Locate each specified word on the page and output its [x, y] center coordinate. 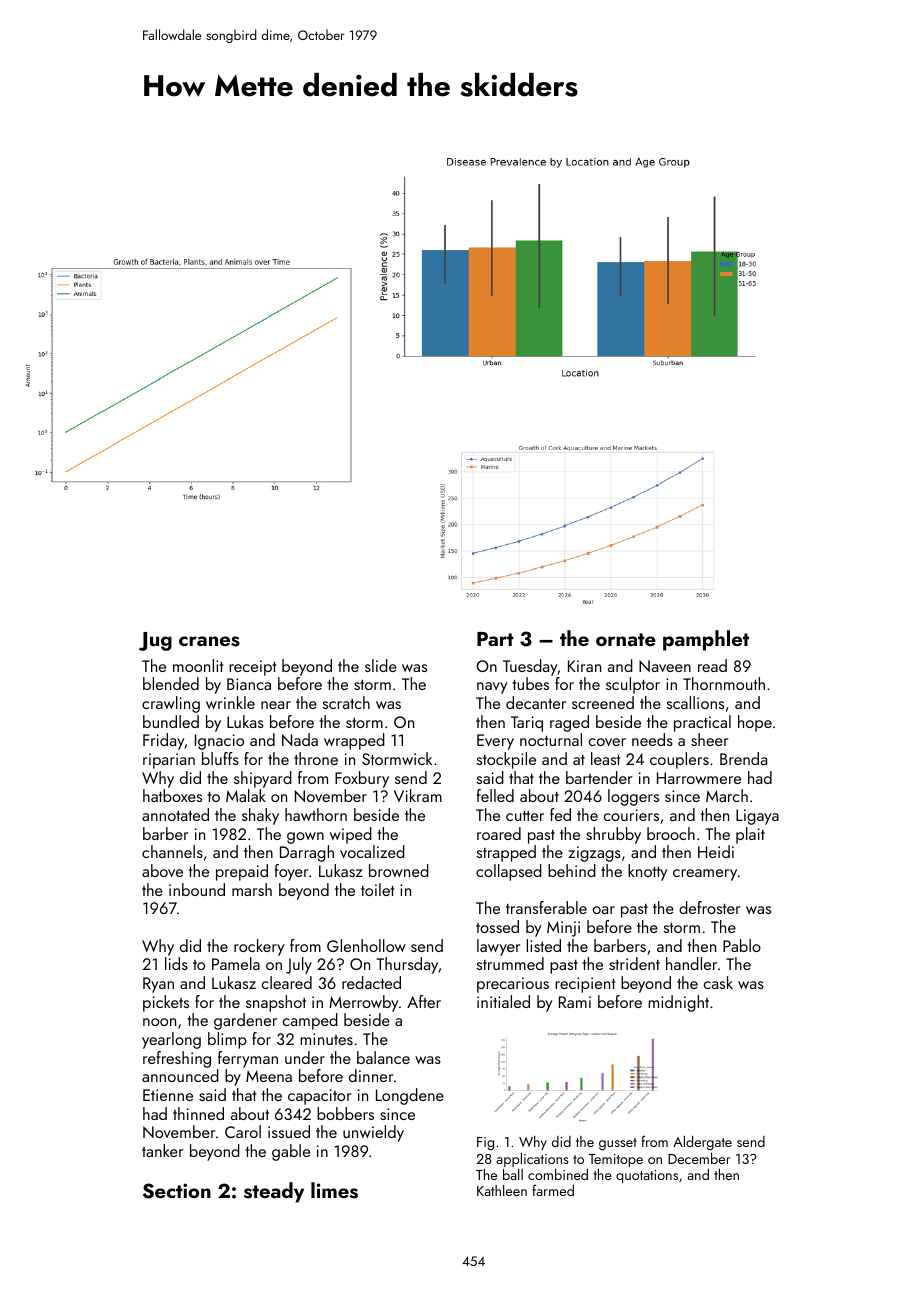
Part [495, 639]
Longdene [410, 1096]
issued [289, 1131]
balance [383, 1057]
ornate [626, 639]
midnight [678, 1003]
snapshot [276, 1003]
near [276, 705]
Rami [575, 1002]
